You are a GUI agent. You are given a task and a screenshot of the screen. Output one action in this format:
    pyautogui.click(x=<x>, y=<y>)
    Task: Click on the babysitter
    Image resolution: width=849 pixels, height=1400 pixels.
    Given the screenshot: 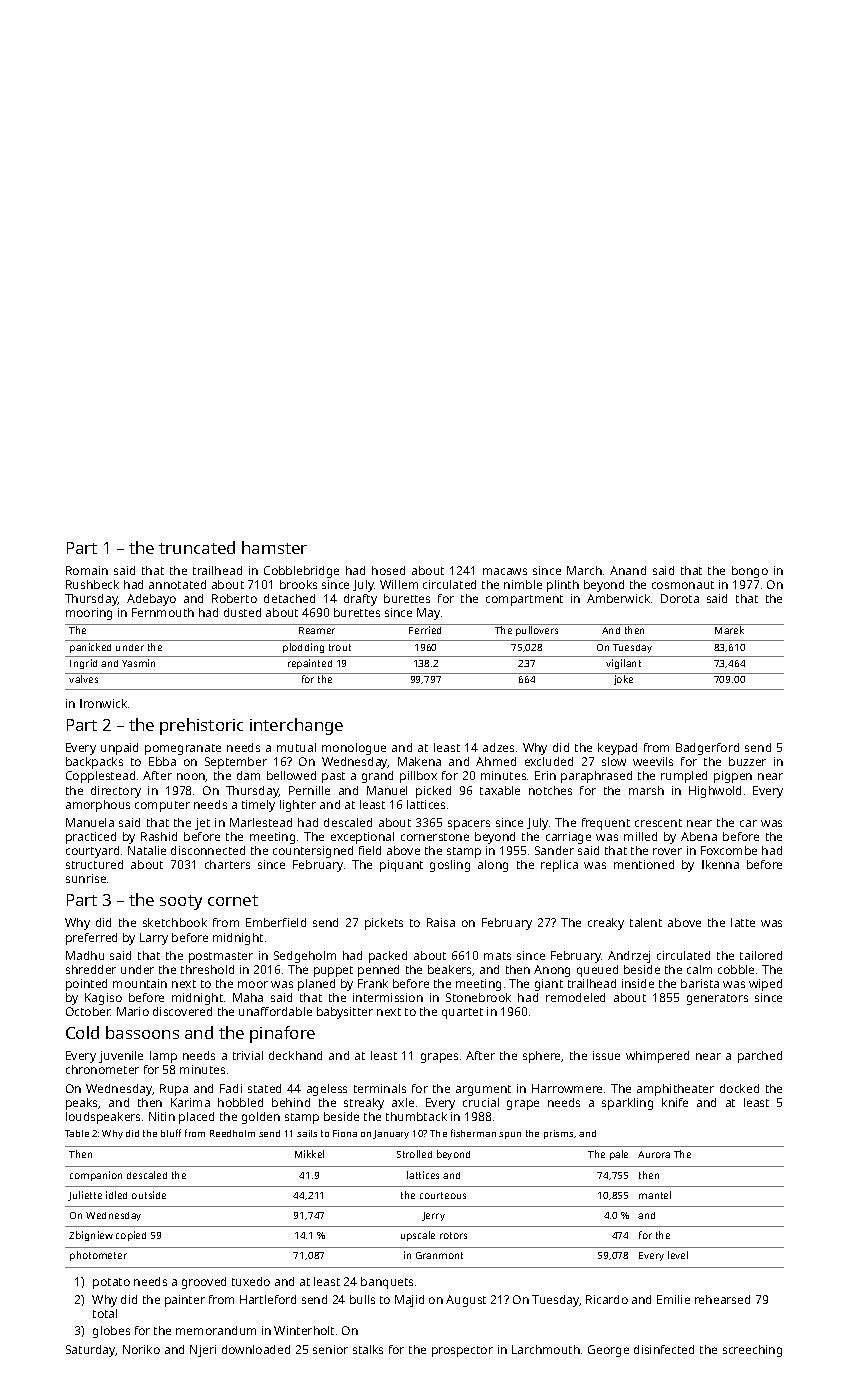 What is the action you would take?
    pyautogui.click(x=345, y=1013)
